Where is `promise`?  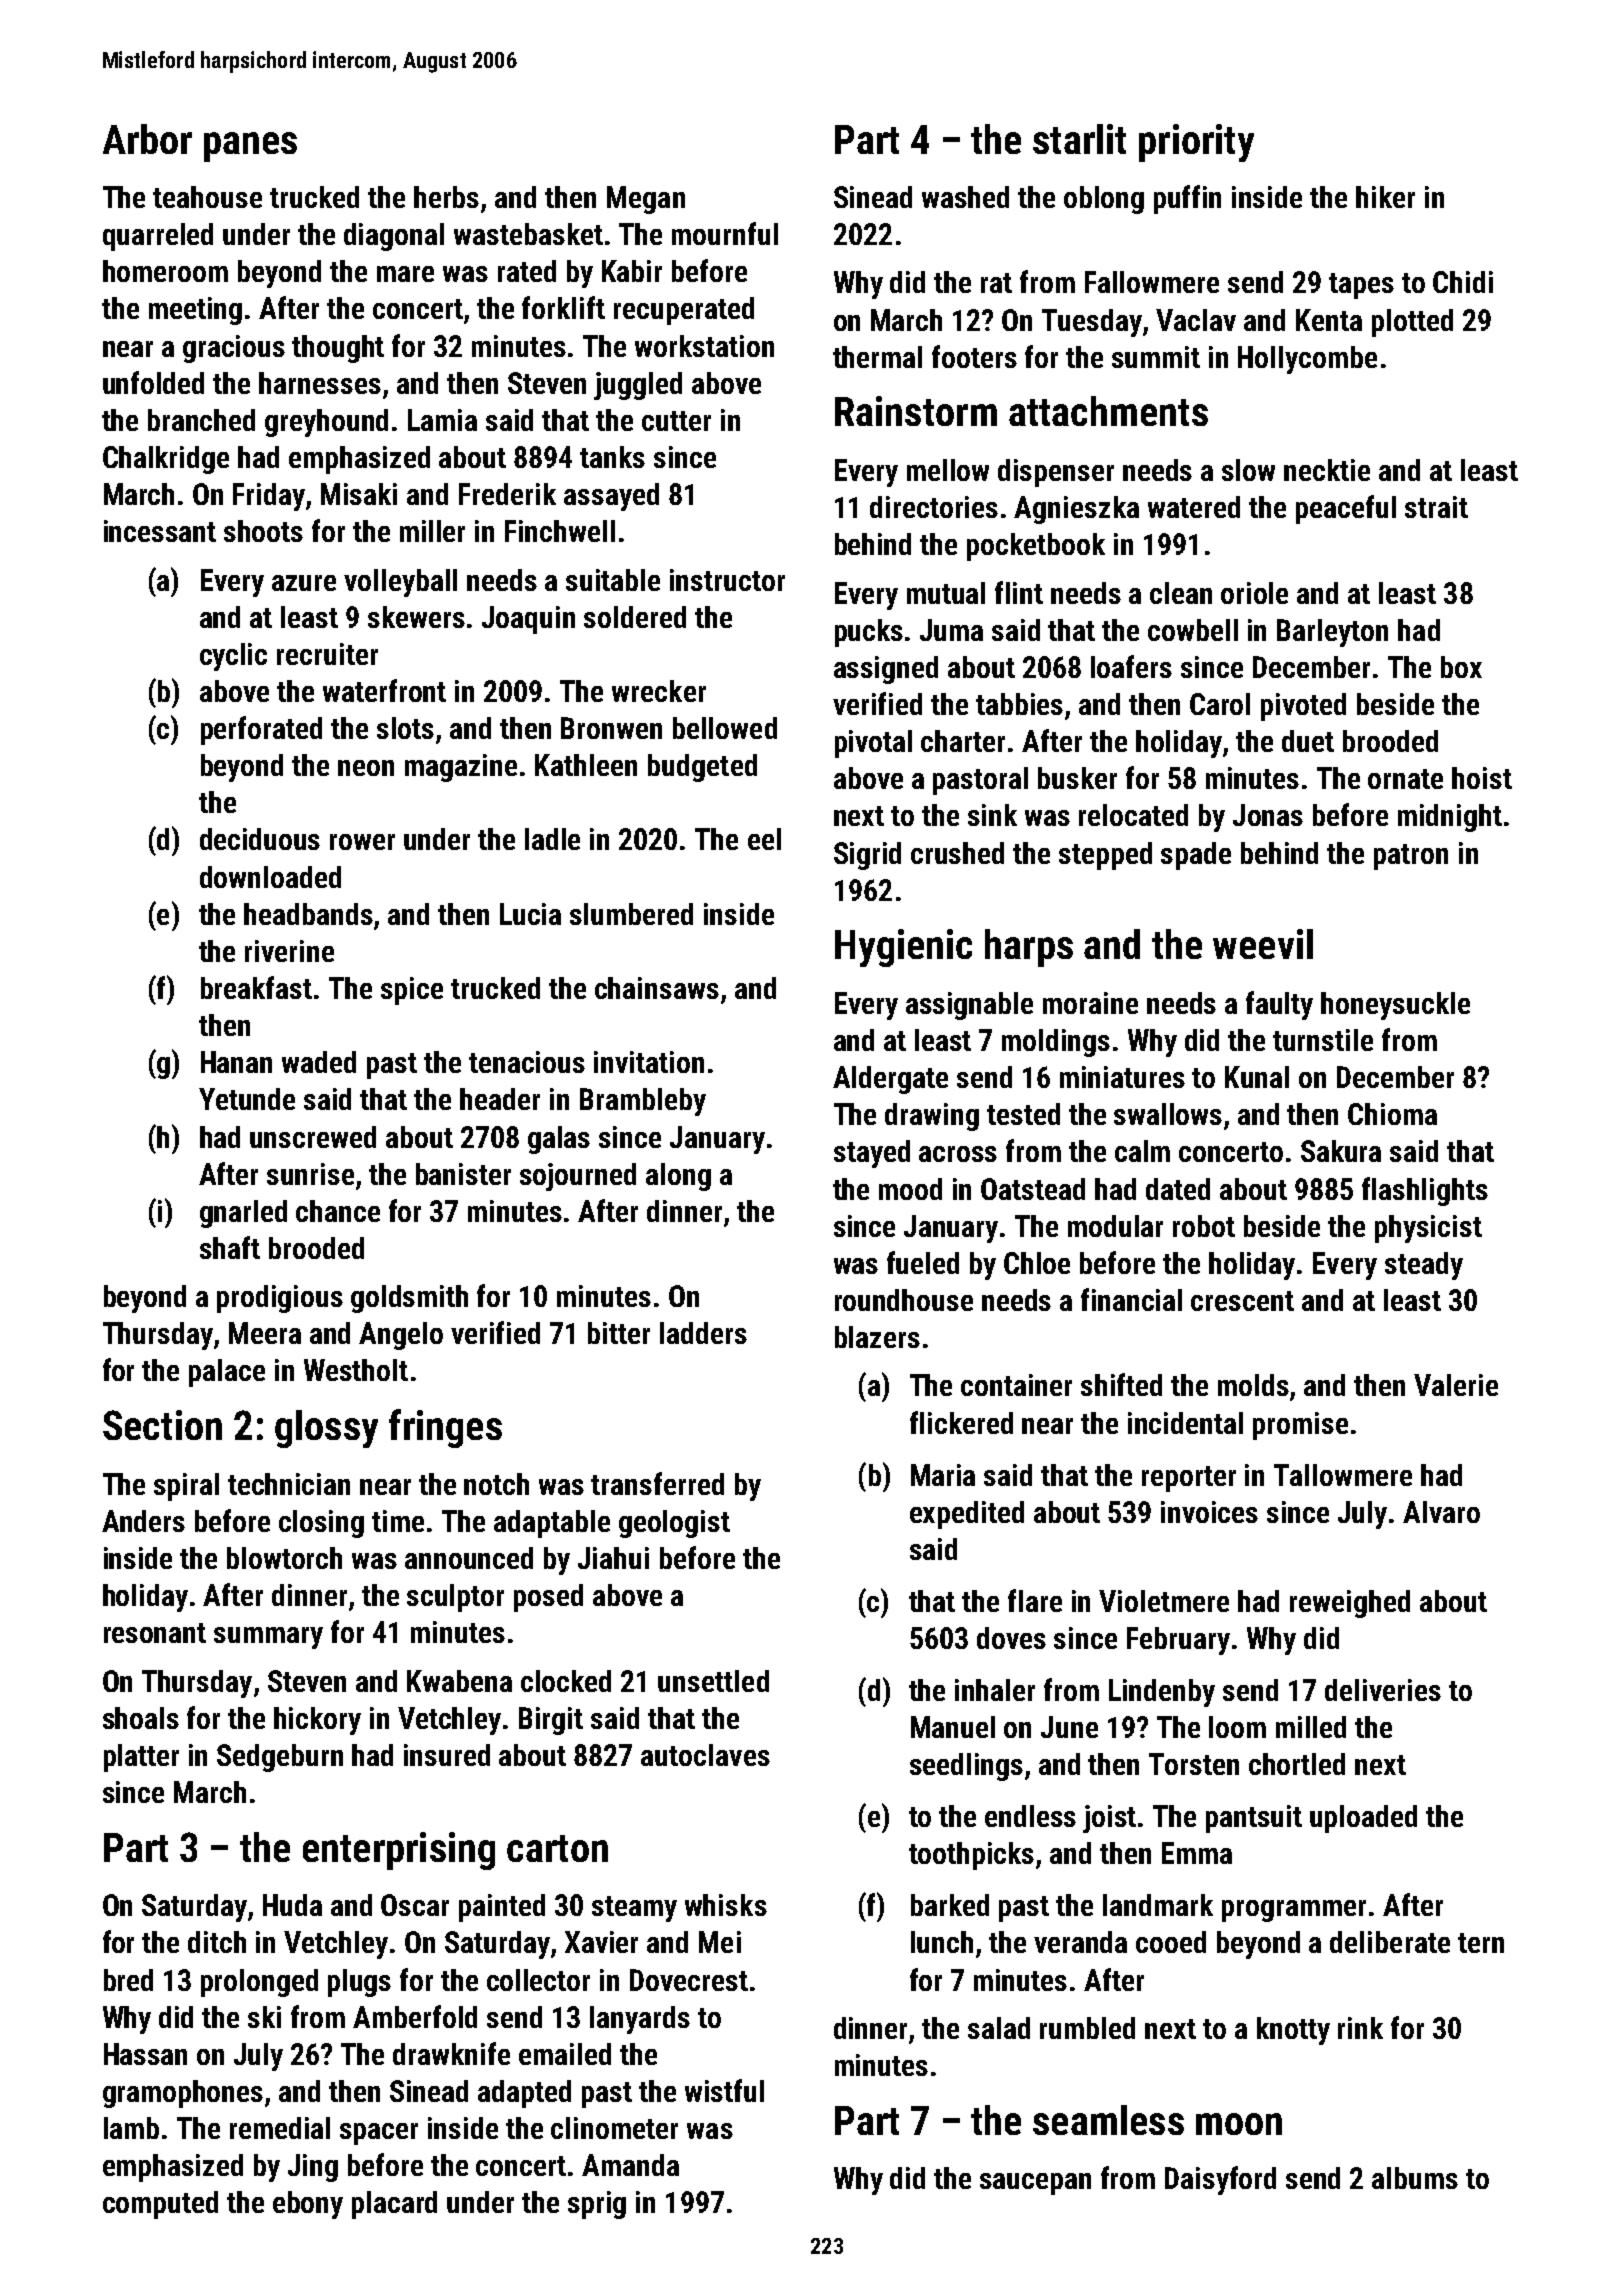
promise is located at coordinates (1300, 1426).
